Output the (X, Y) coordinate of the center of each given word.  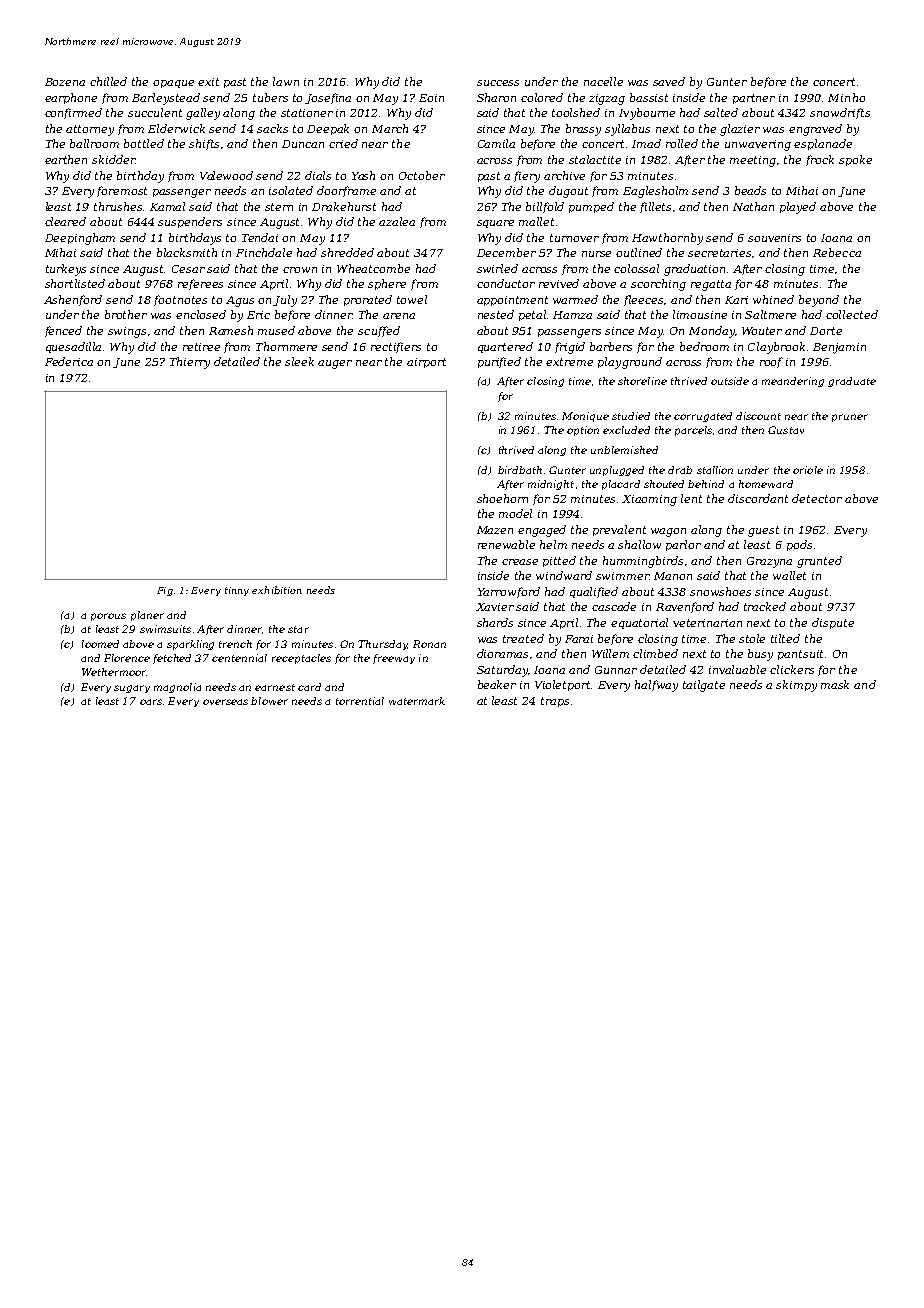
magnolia (177, 688)
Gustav (786, 430)
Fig (165, 591)
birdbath (520, 470)
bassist (649, 97)
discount (758, 416)
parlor (683, 545)
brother (126, 314)
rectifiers (396, 347)
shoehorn (502, 498)
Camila (496, 143)
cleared (65, 221)
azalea (397, 221)
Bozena (65, 82)
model (515, 513)
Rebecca (837, 252)
